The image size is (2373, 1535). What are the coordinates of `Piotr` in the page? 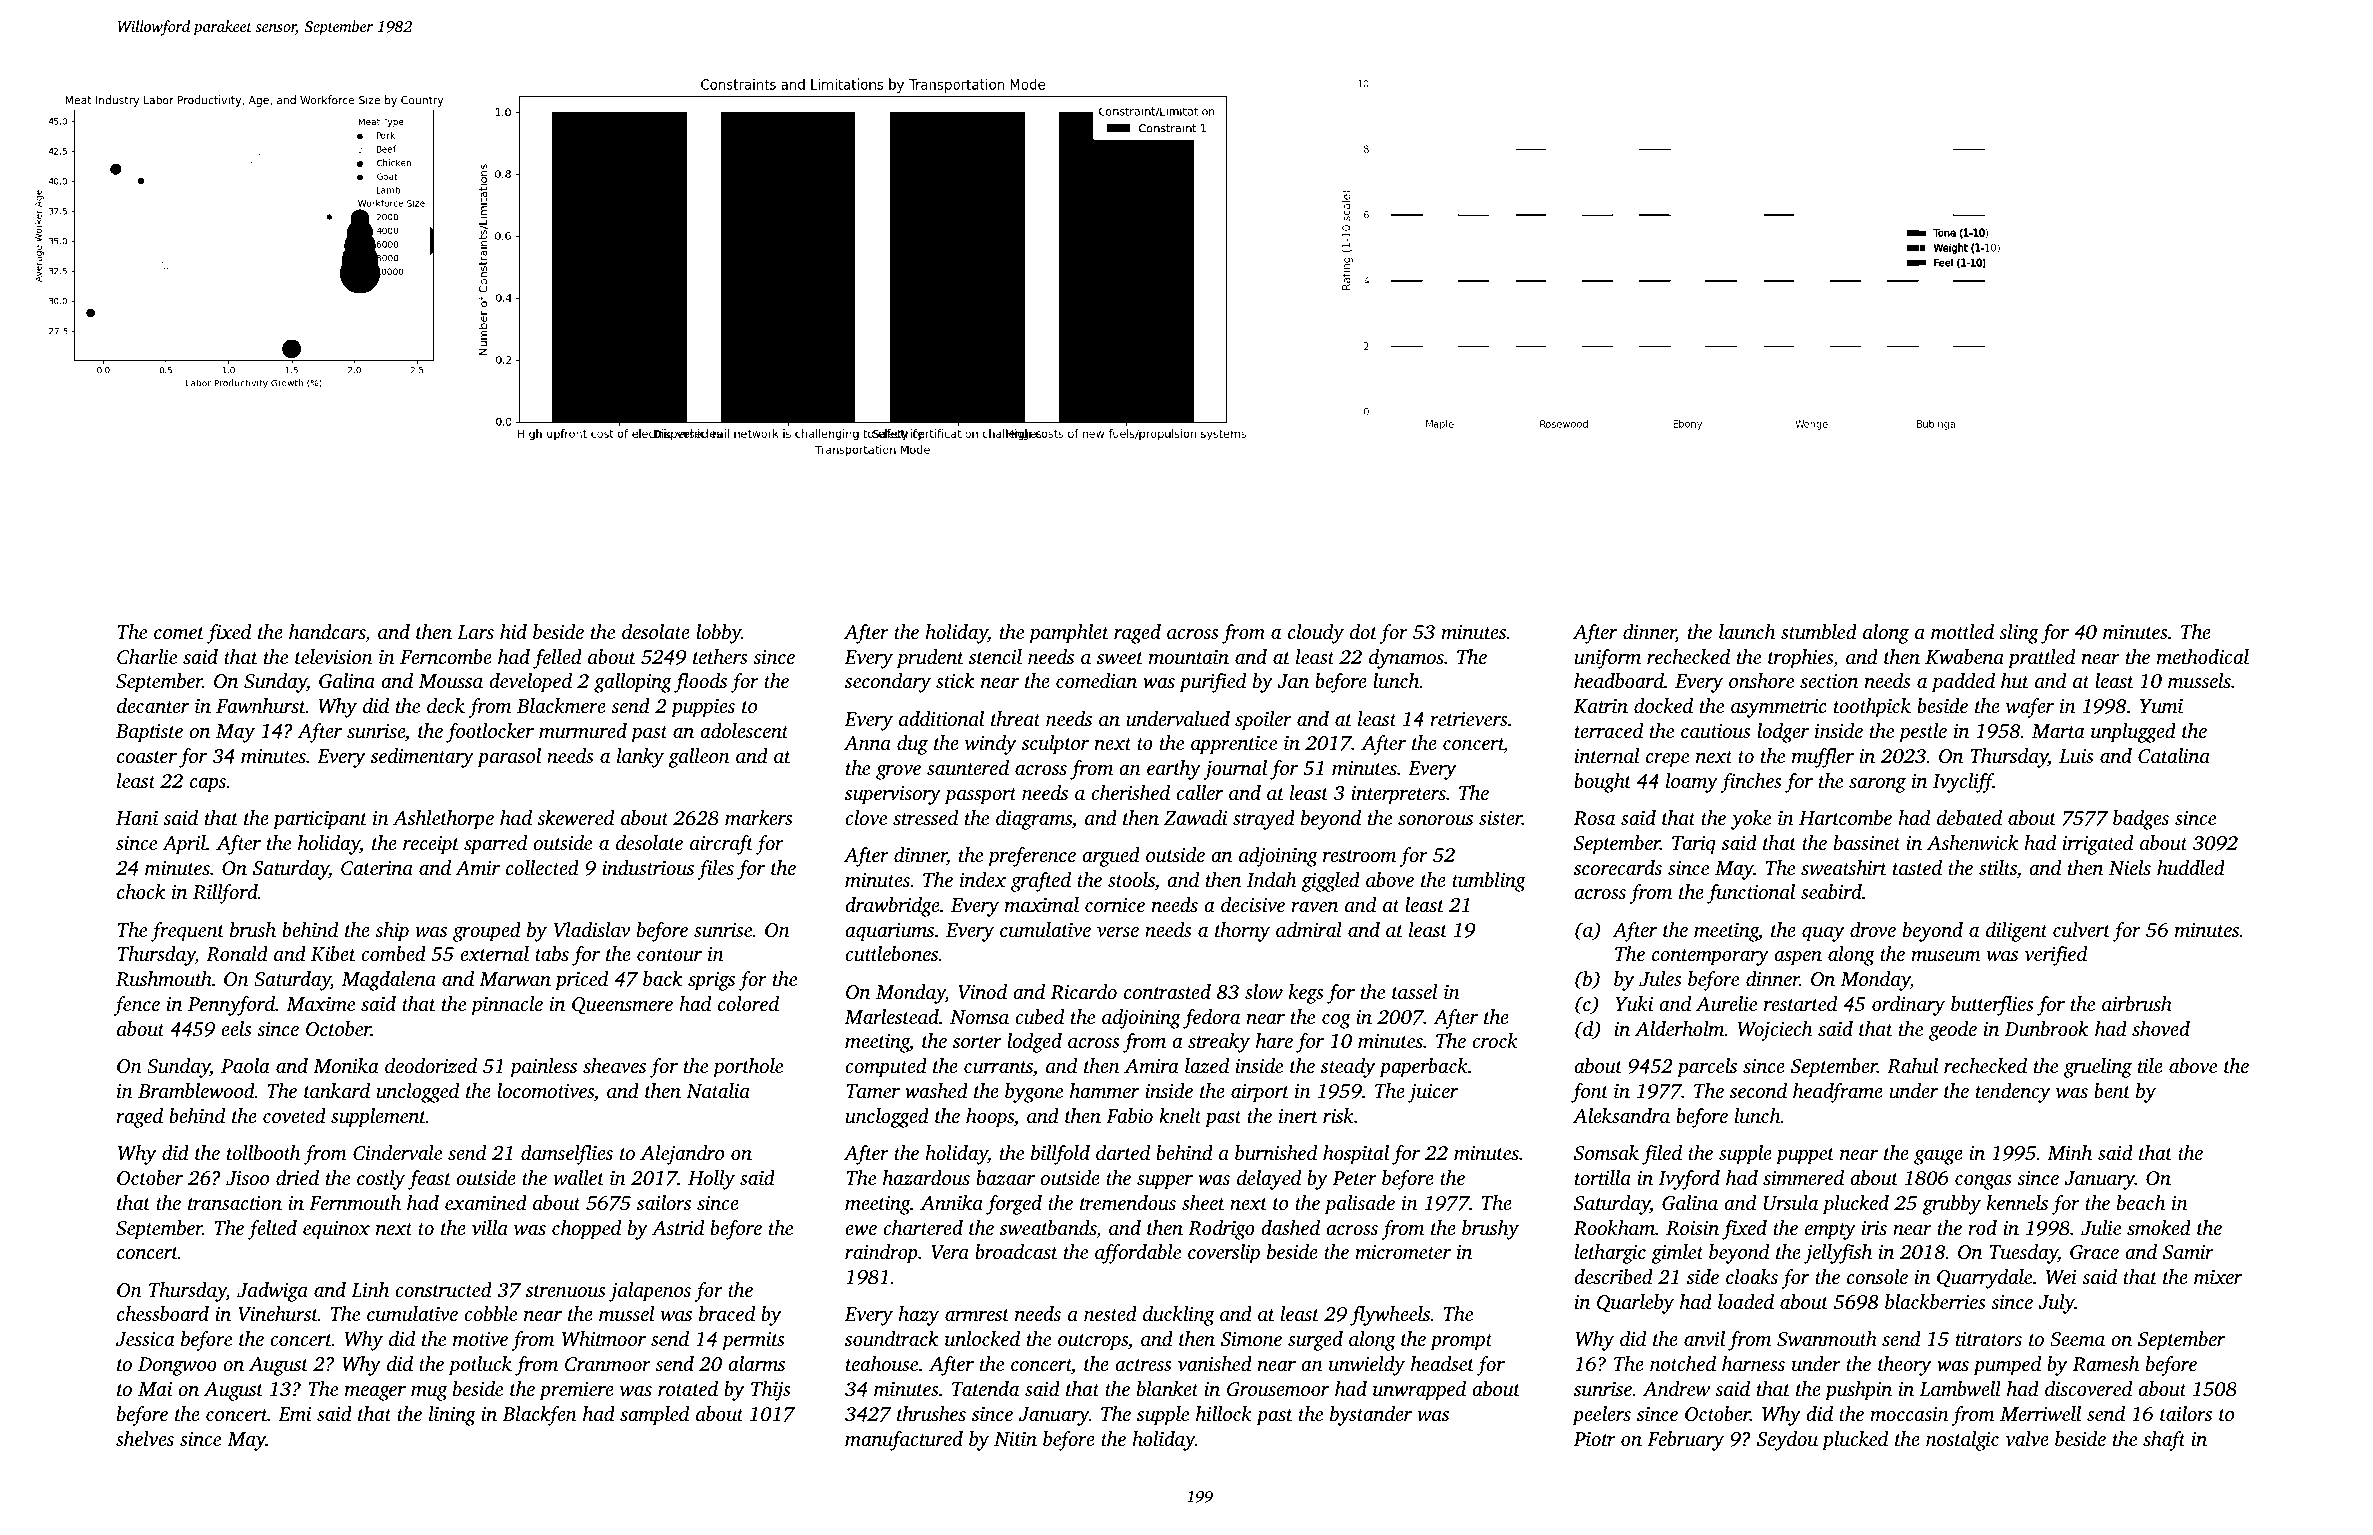 It's located at (1594, 1439).
